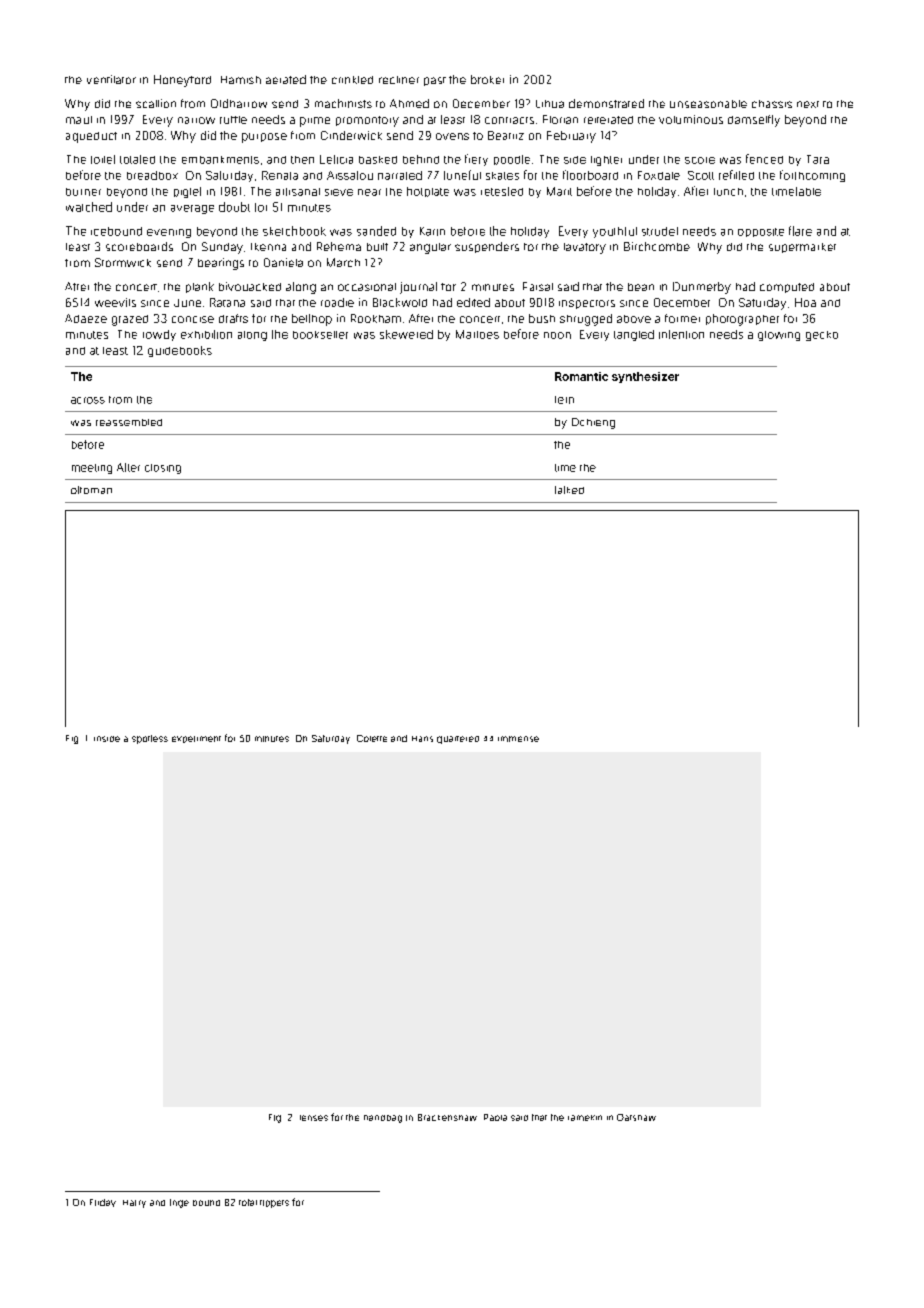  Describe the element at coordinates (569, 490) in the image. I see `talked` at that location.
